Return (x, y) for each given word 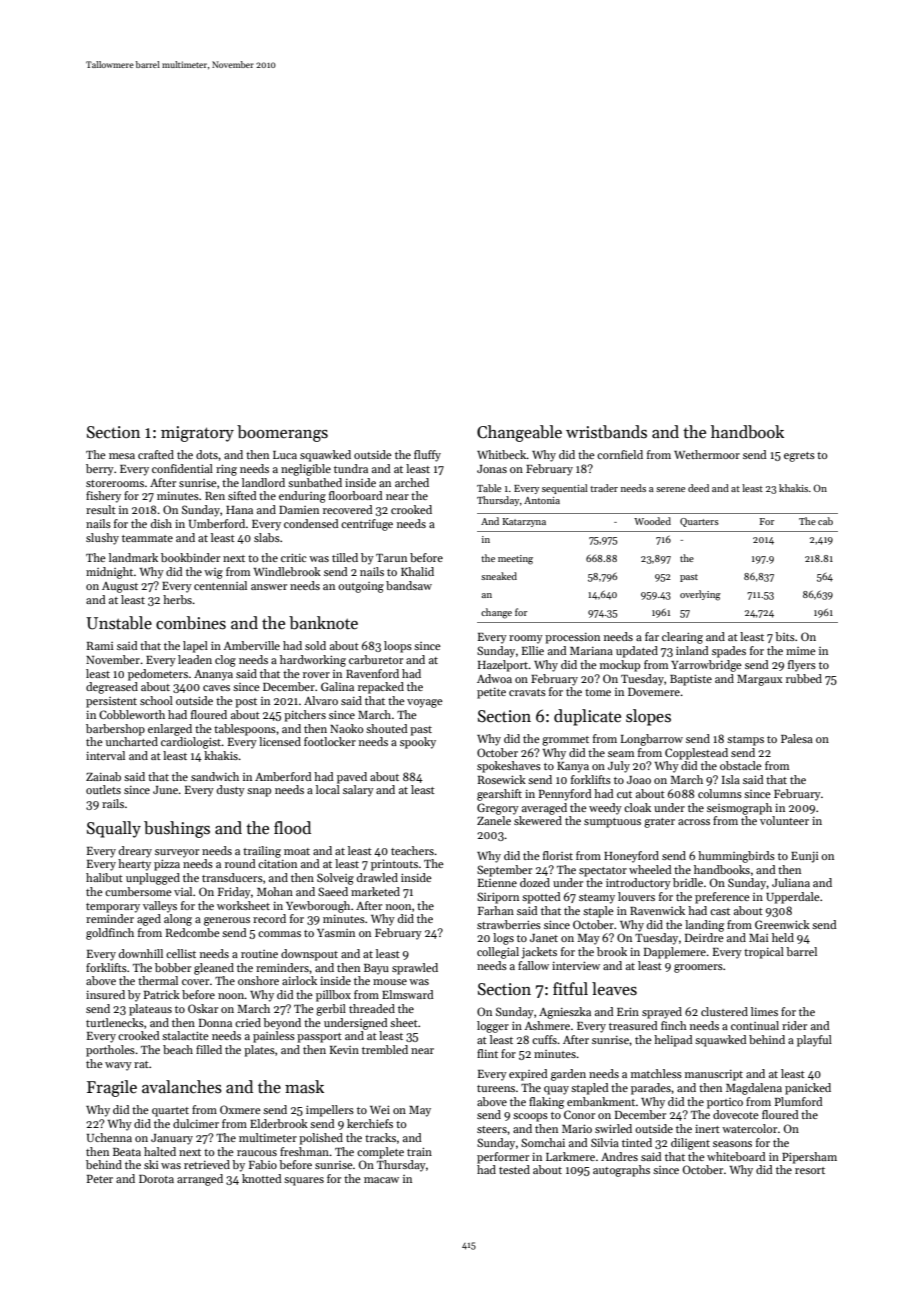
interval (105, 755)
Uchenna (109, 1137)
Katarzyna (524, 522)
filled (209, 1049)
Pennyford (565, 795)
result (101, 509)
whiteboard (736, 1156)
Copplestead (696, 754)
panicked (808, 1089)
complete (380, 1153)
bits (785, 636)
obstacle (741, 765)
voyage (425, 703)
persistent (111, 702)
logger (493, 1027)
